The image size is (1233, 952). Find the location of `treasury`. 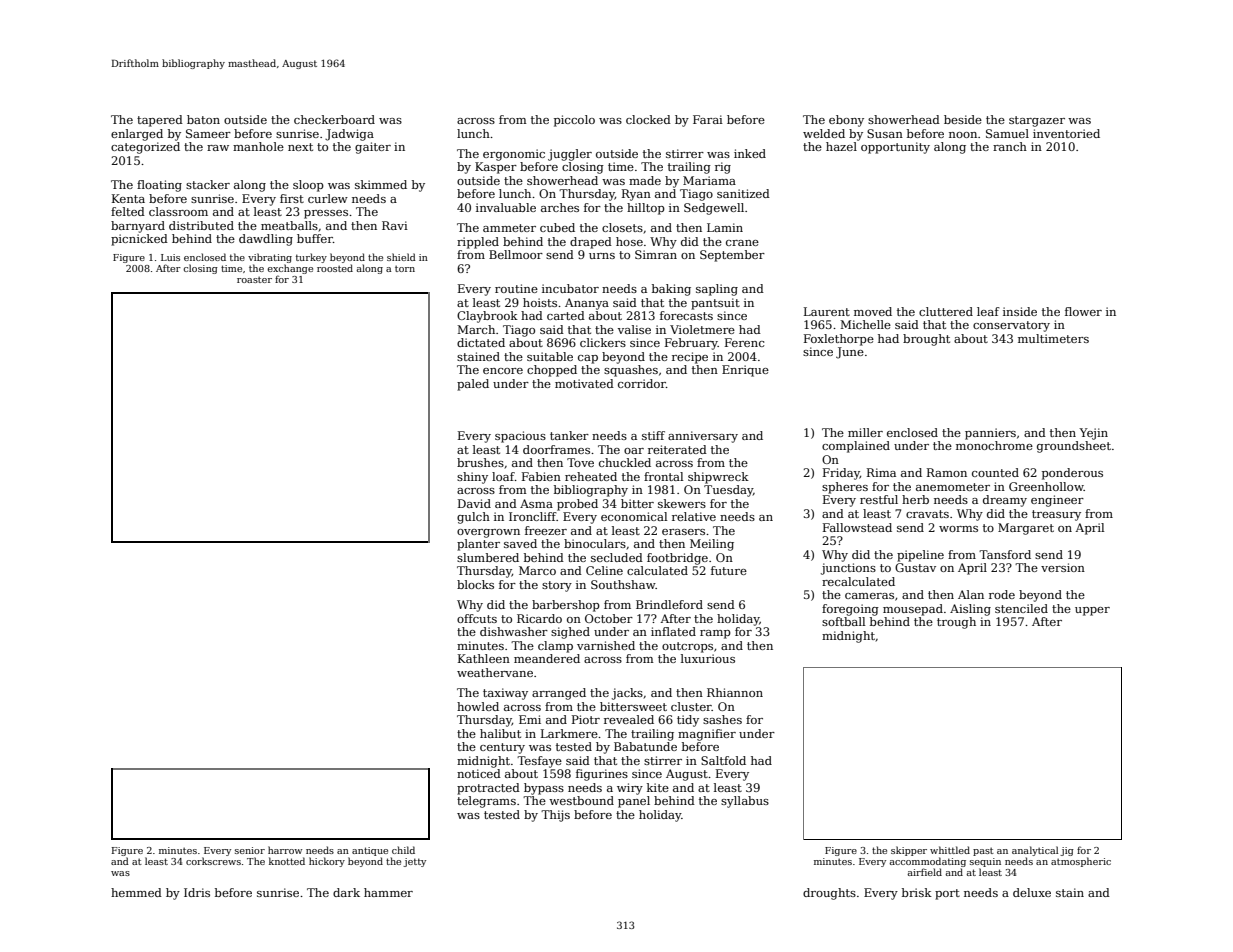

treasury is located at coordinates (1056, 515).
